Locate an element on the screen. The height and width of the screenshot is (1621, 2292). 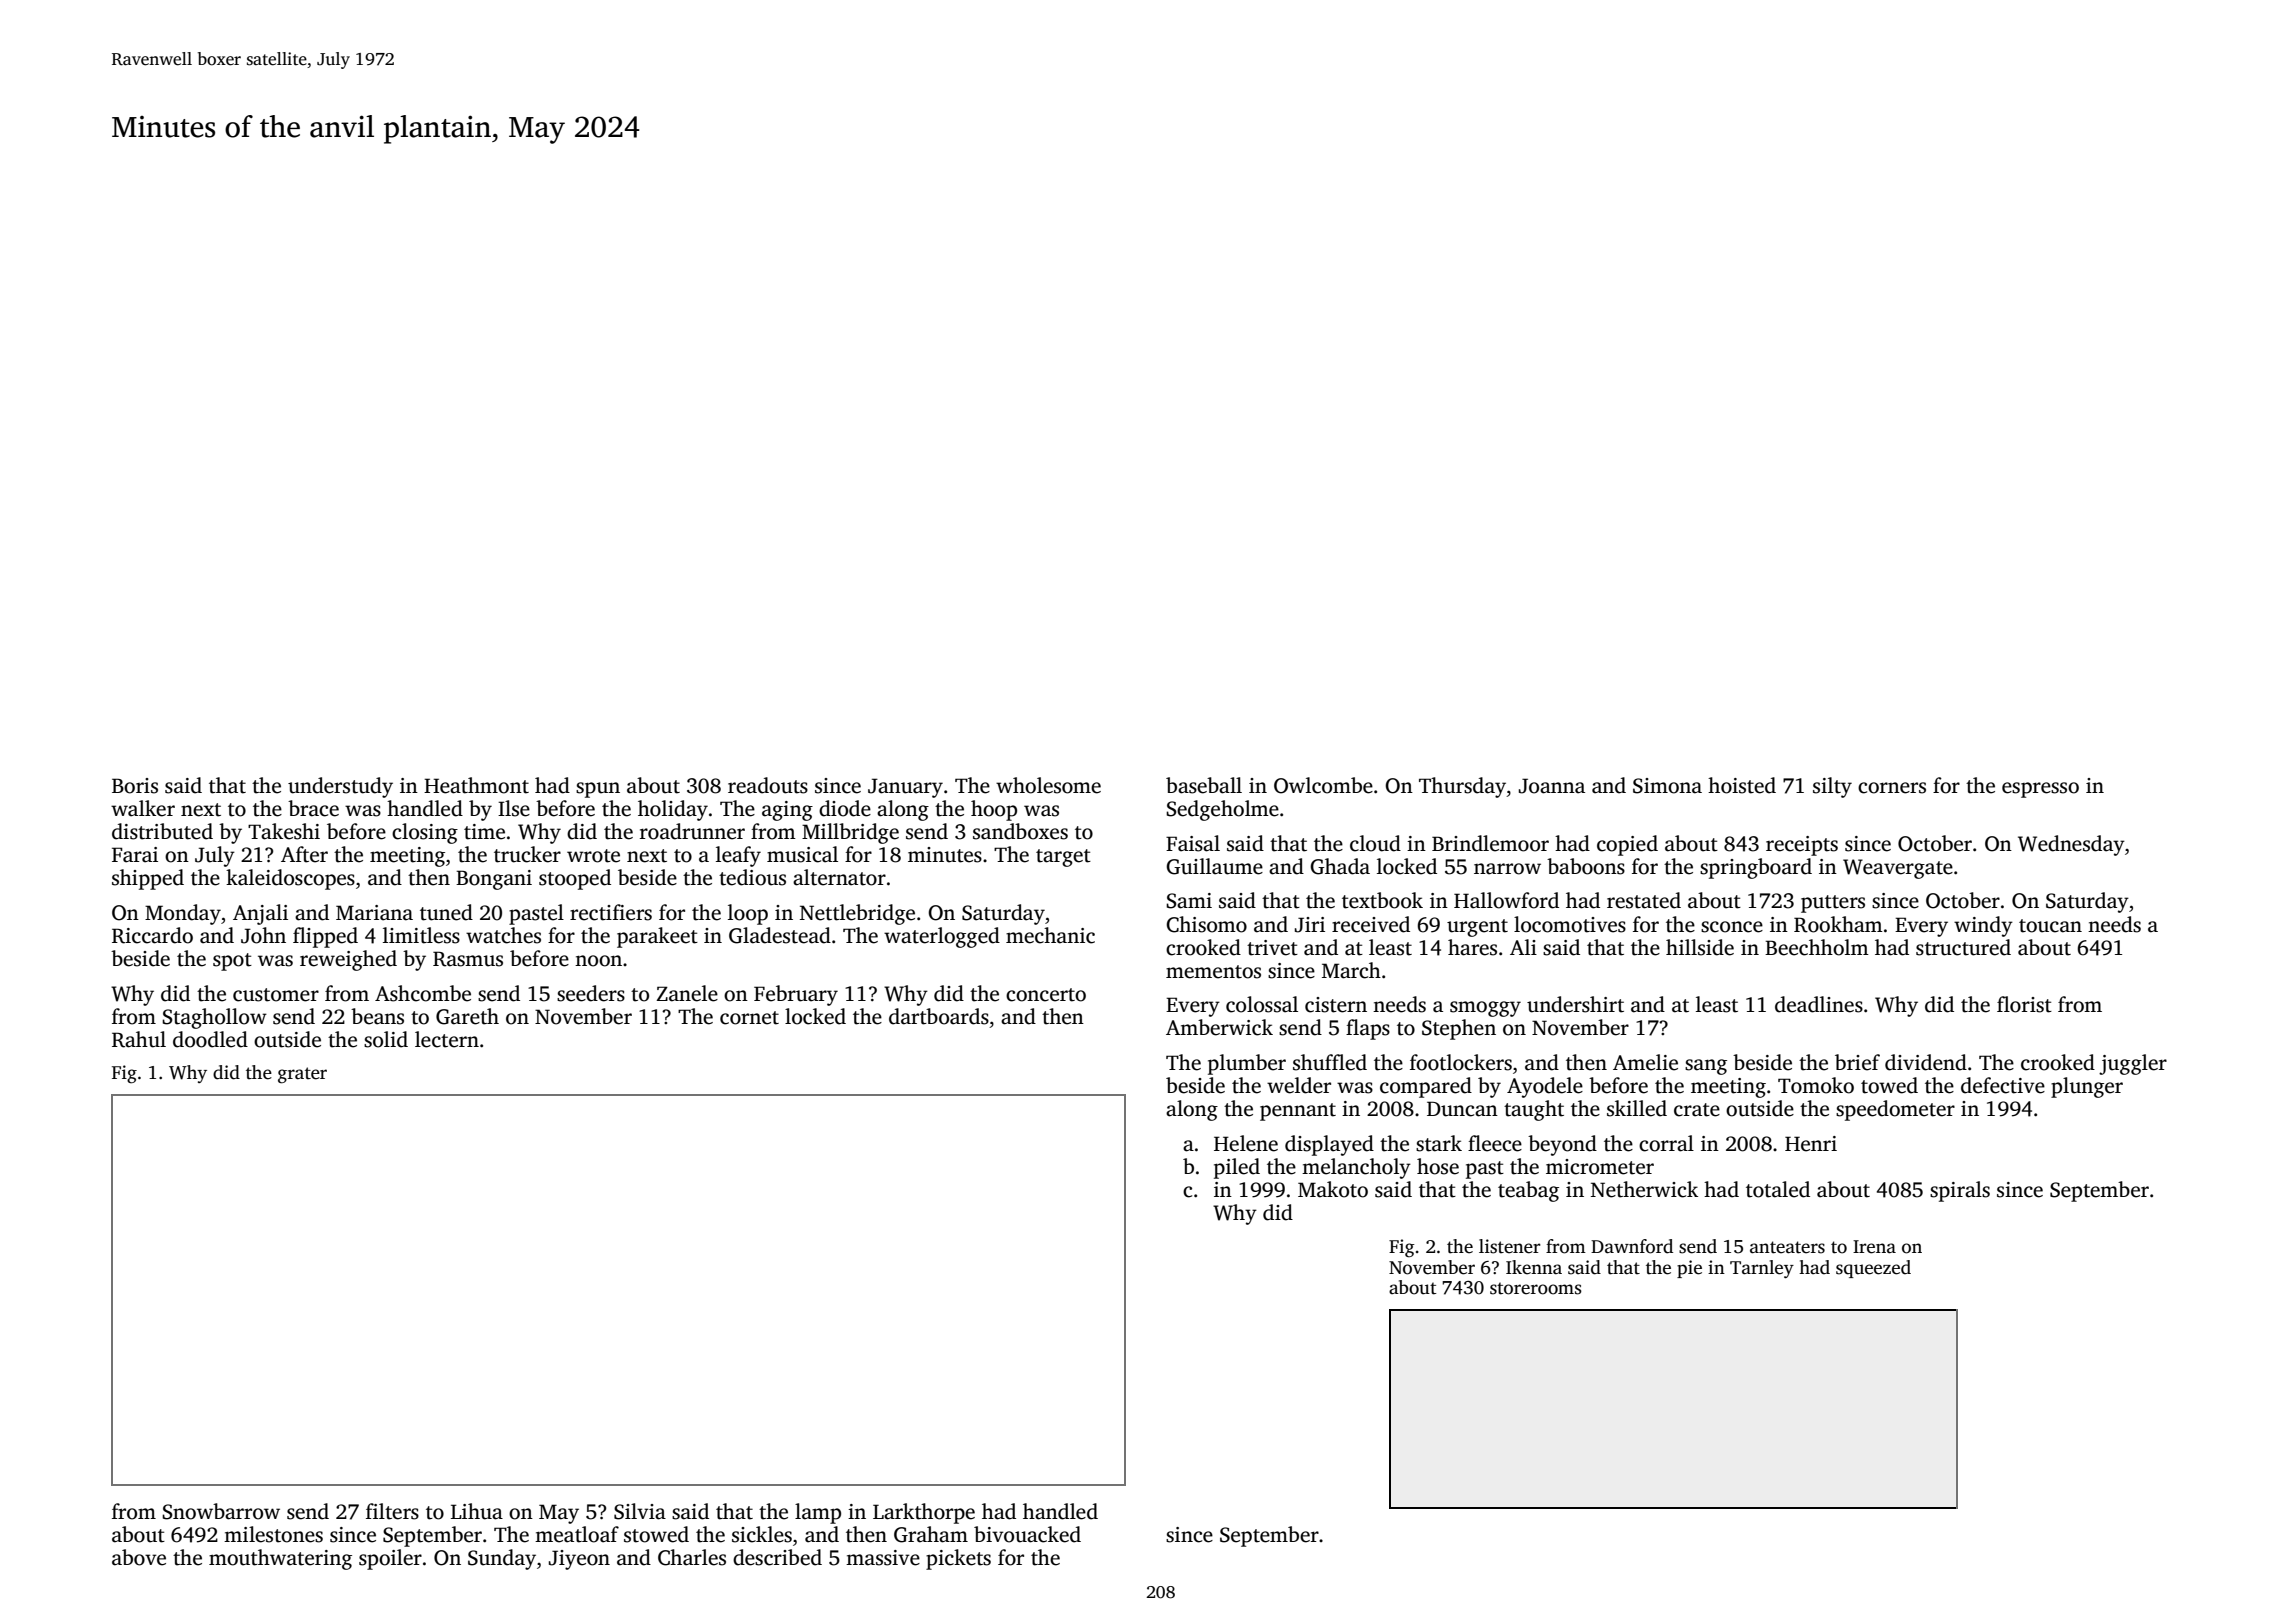
toucan is located at coordinates (2050, 926).
